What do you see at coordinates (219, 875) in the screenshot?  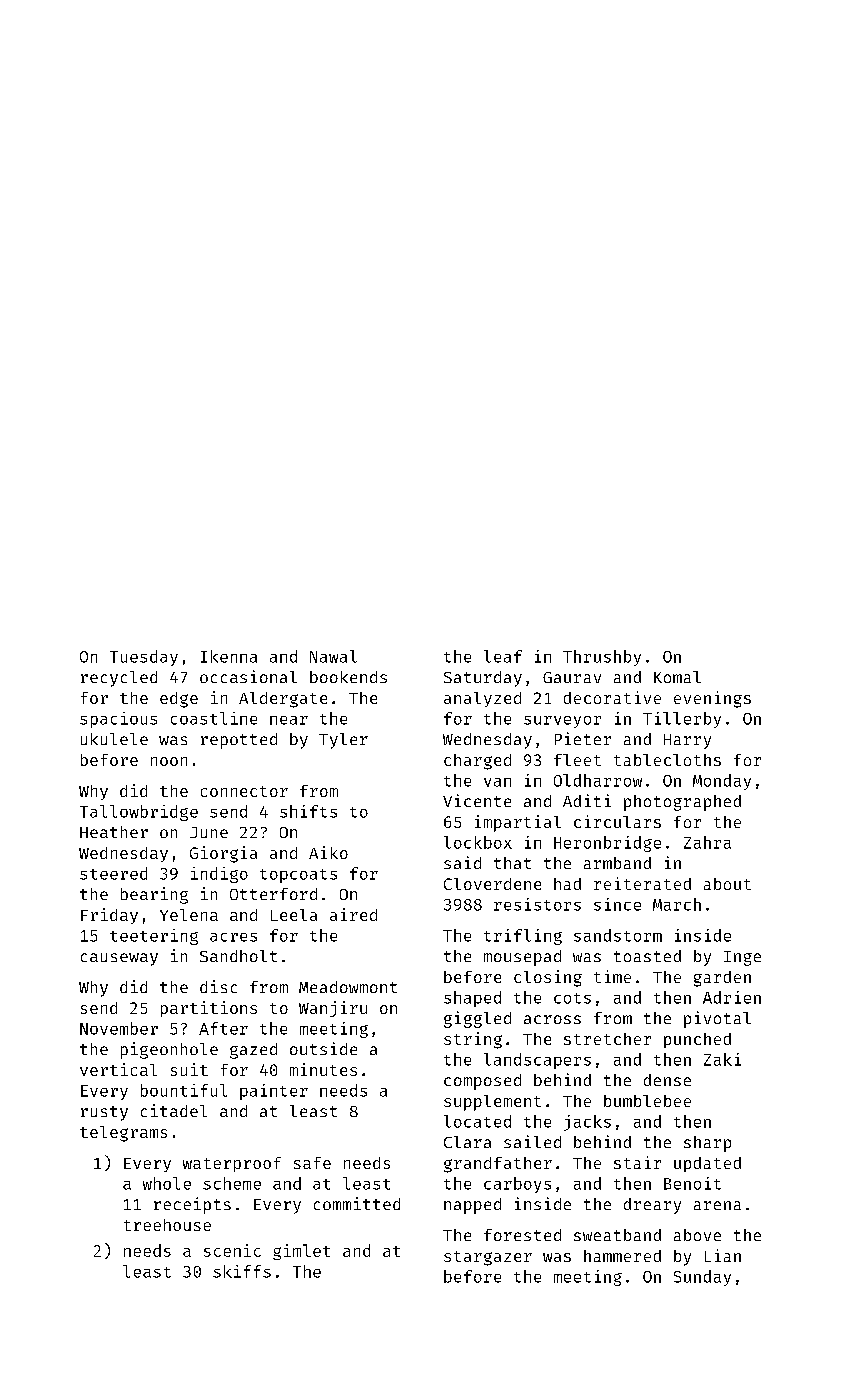 I see `indigo` at bounding box center [219, 875].
